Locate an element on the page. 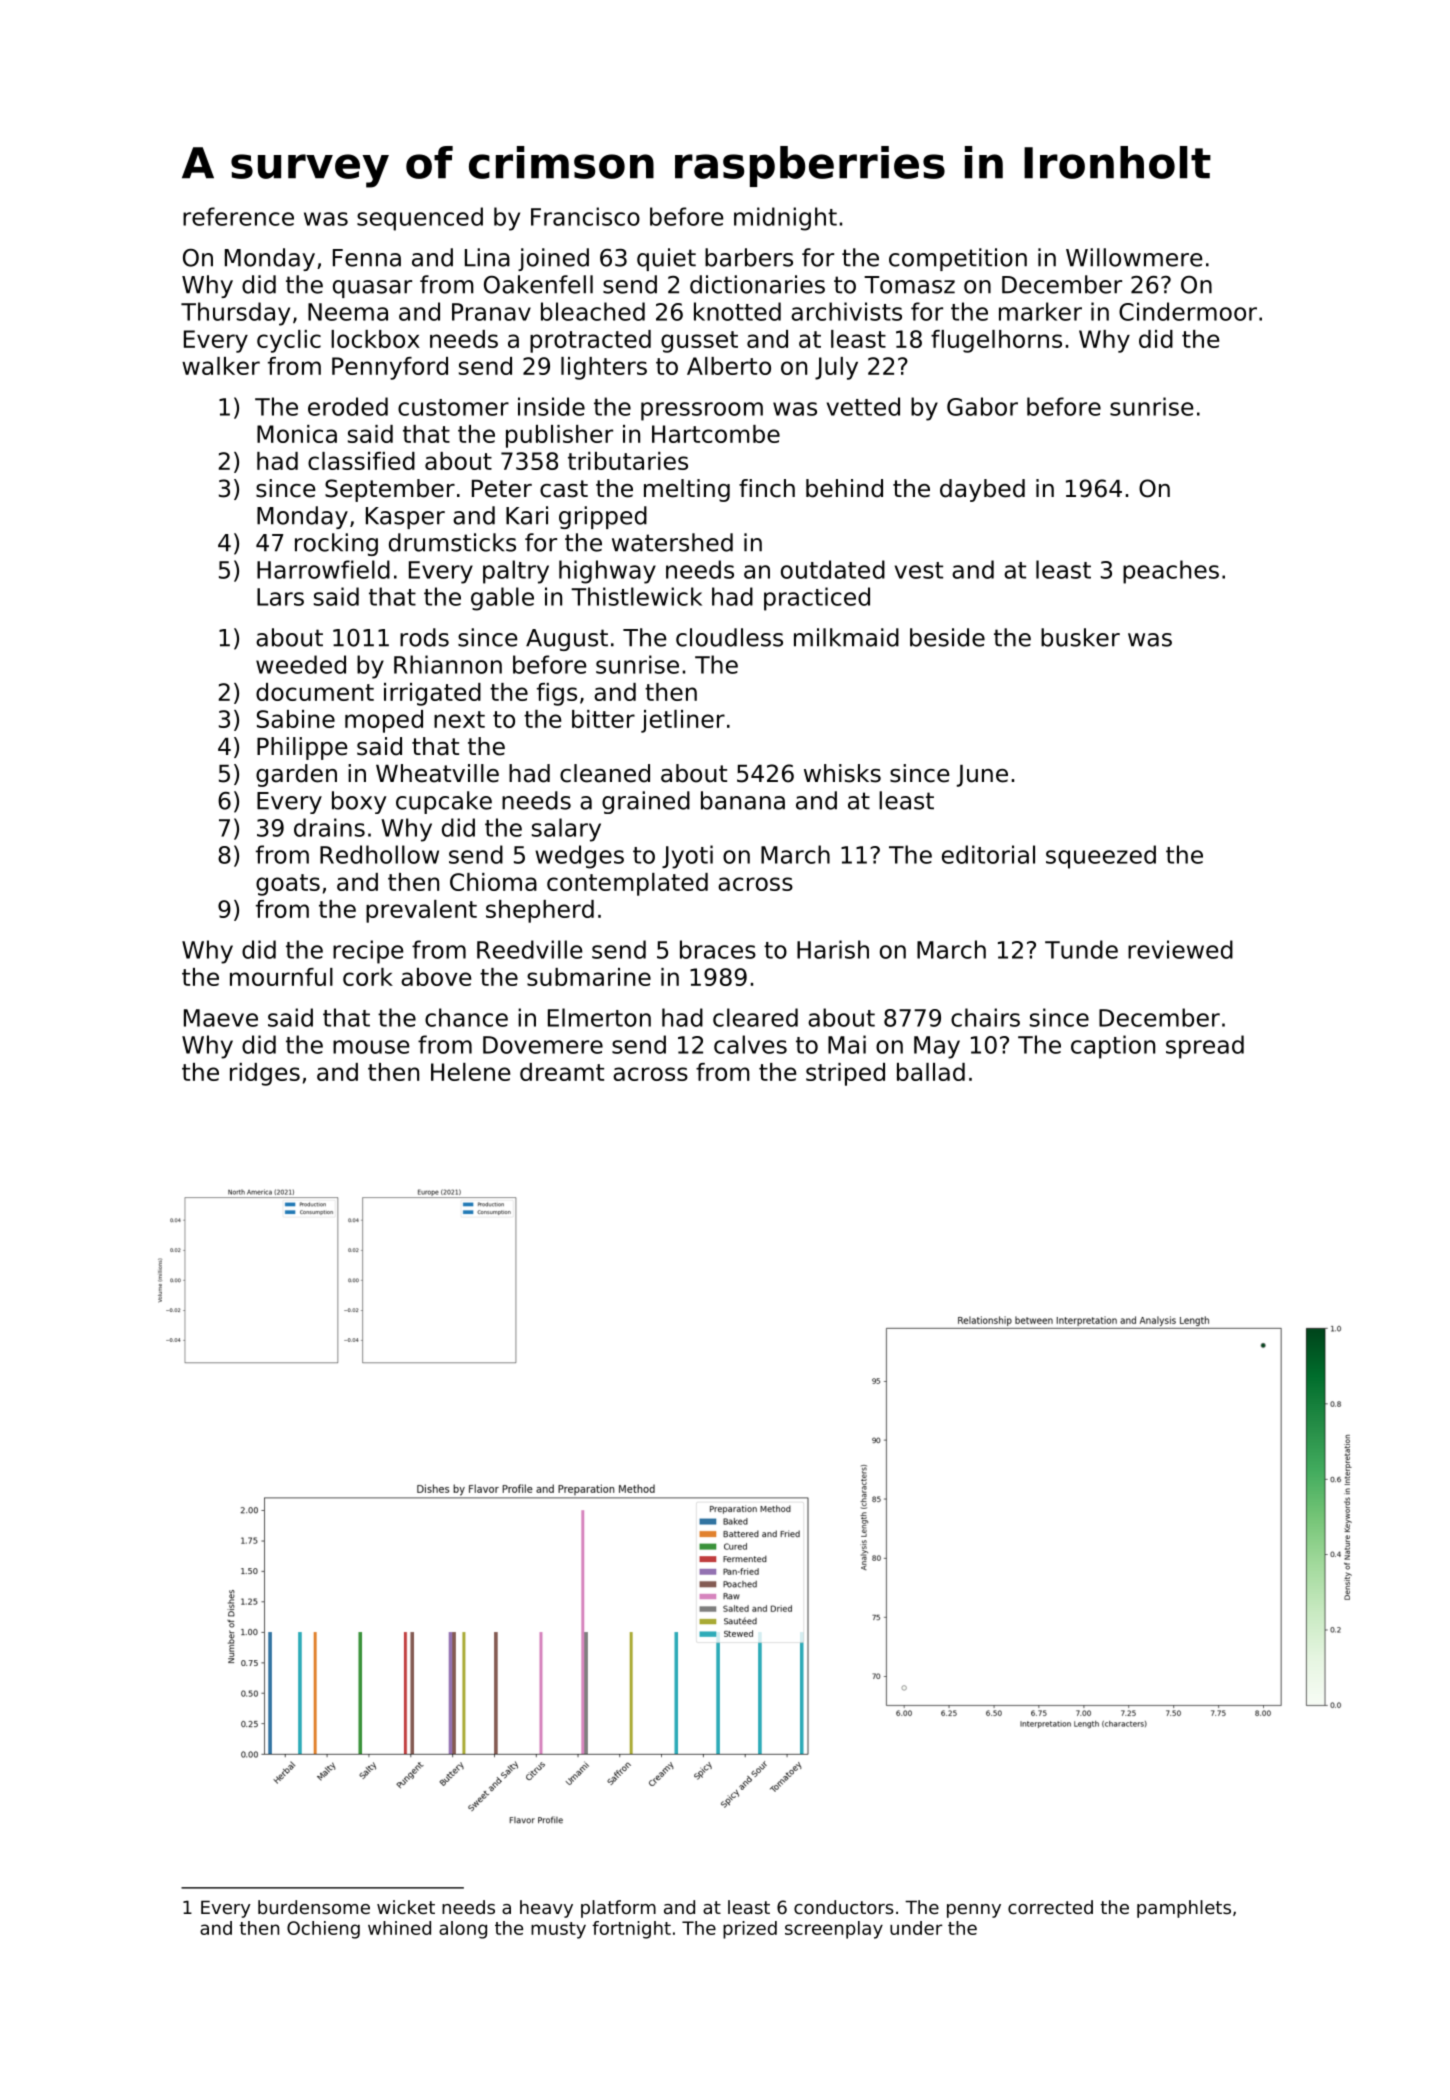  walker is located at coordinates (221, 366).
